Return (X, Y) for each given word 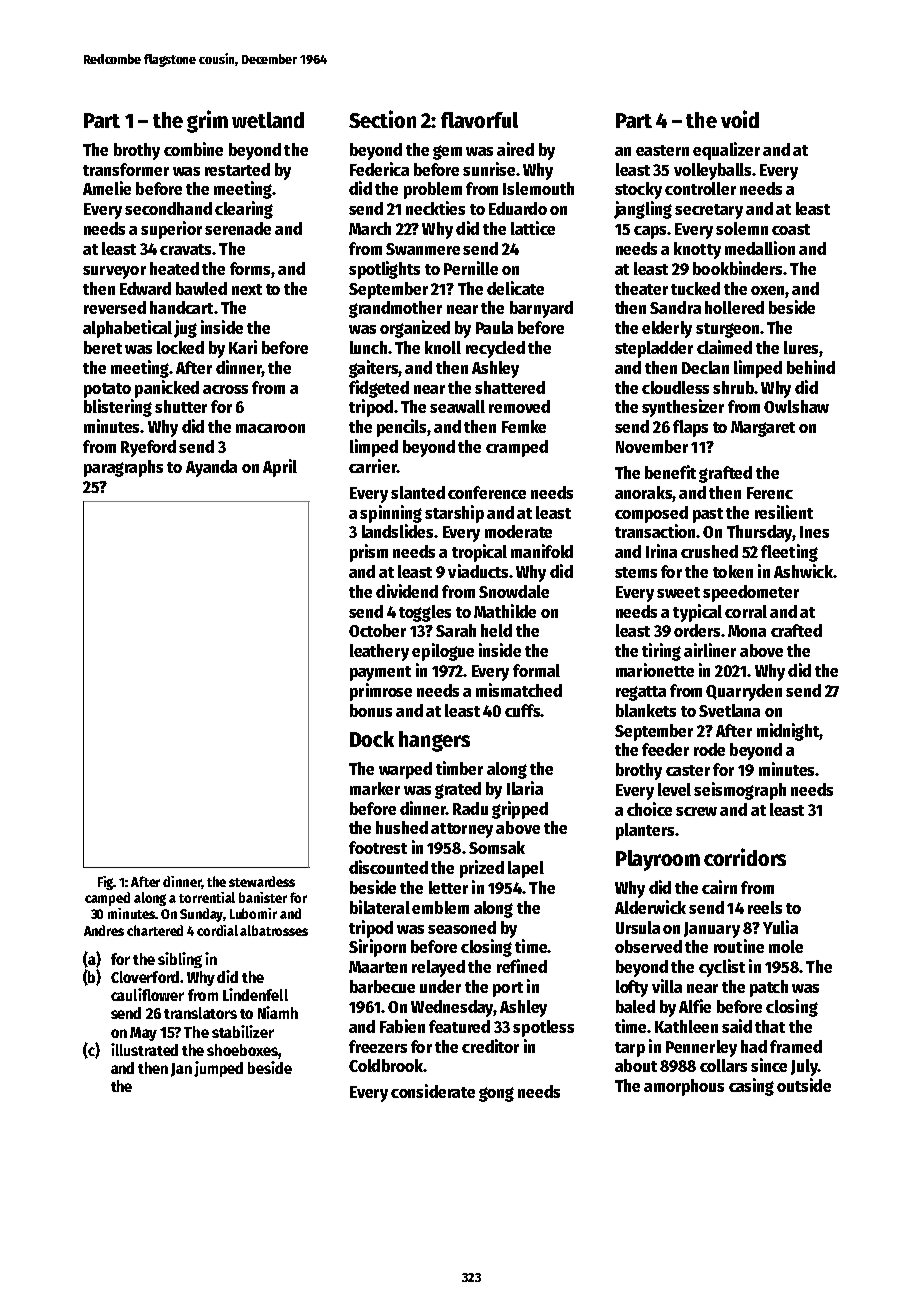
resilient (784, 512)
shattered (510, 387)
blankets (646, 710)
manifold (542, 551)
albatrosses (274, 930)
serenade (238, 228)
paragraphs (123, 468)
